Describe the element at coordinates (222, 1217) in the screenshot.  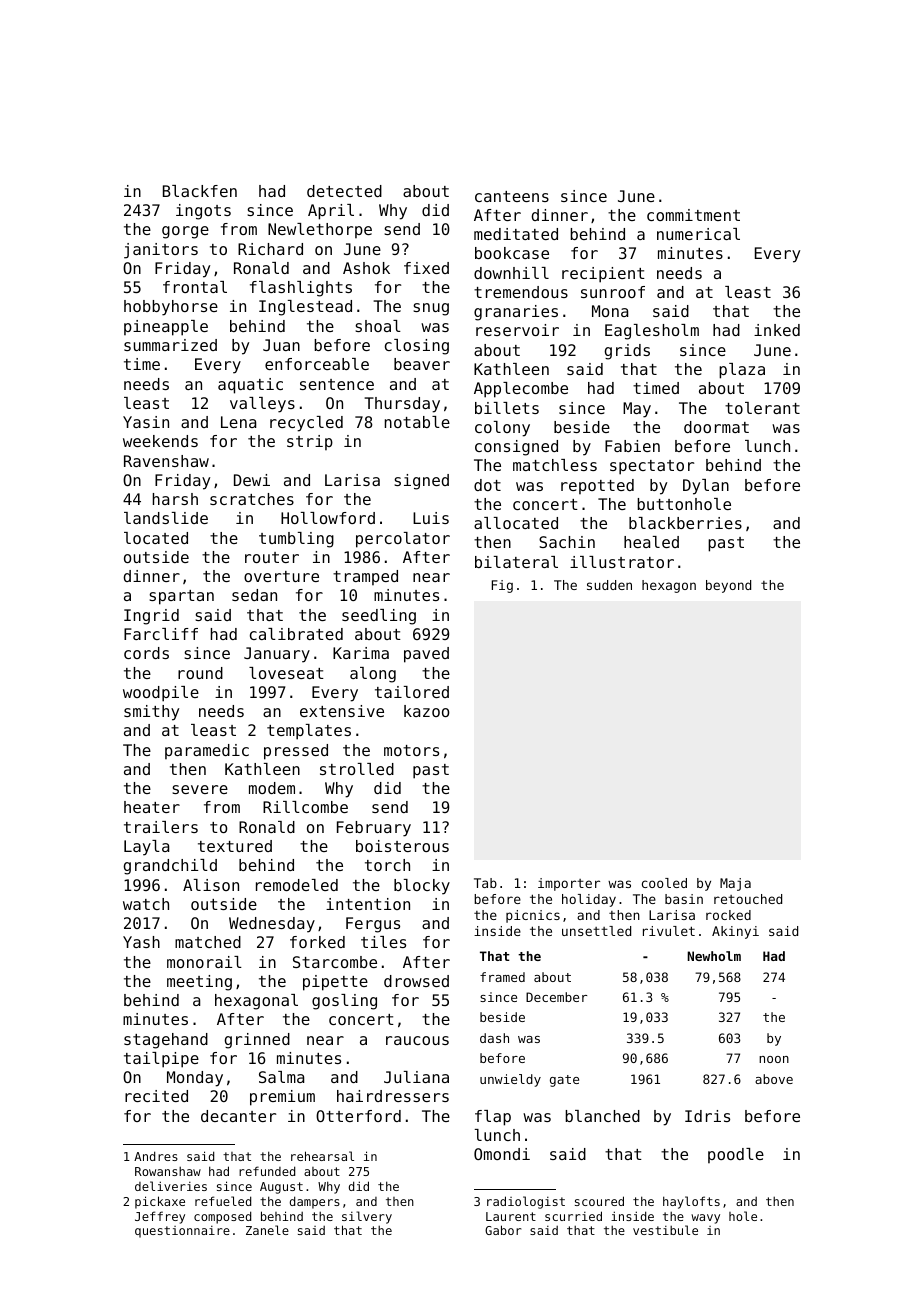
I see `composed` at that location.
